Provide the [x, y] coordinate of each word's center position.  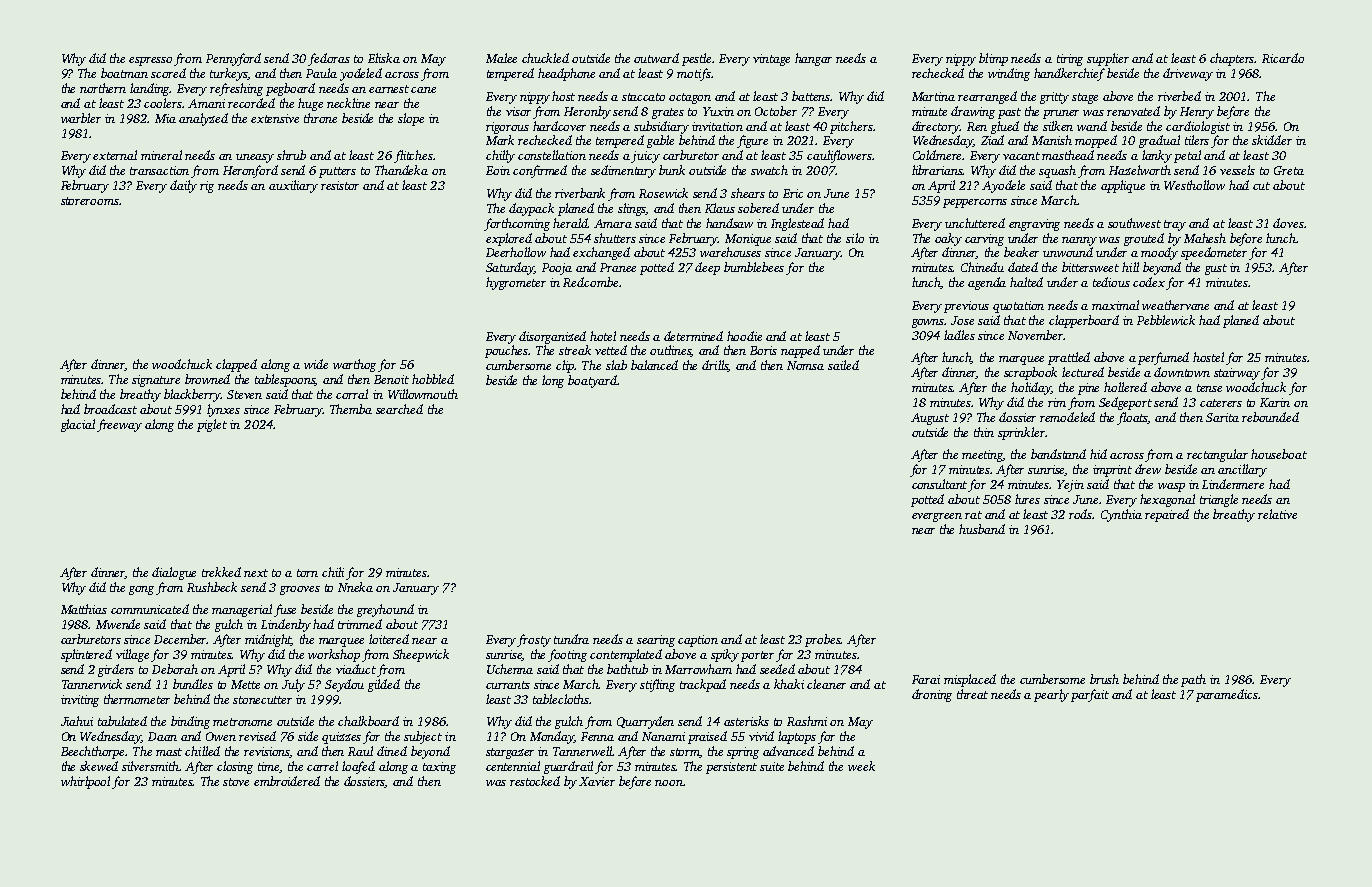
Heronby [587, 112]
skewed [99, 766]
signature [156, 381]
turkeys [229, 74]
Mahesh [1205, 238]
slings [632, 209]
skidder [1272, 140]
